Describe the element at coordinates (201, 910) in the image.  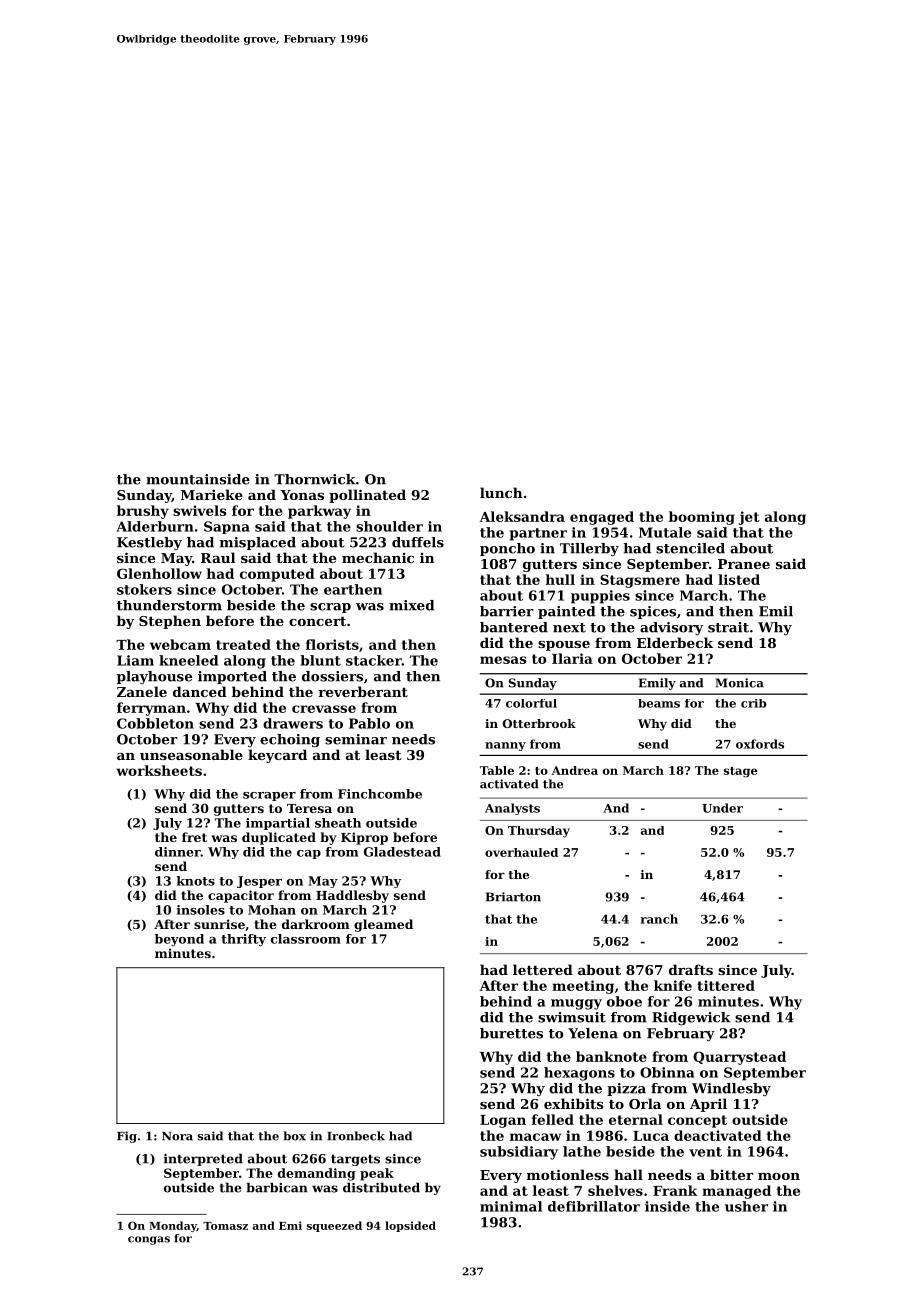
I see `insoles` at that location.
